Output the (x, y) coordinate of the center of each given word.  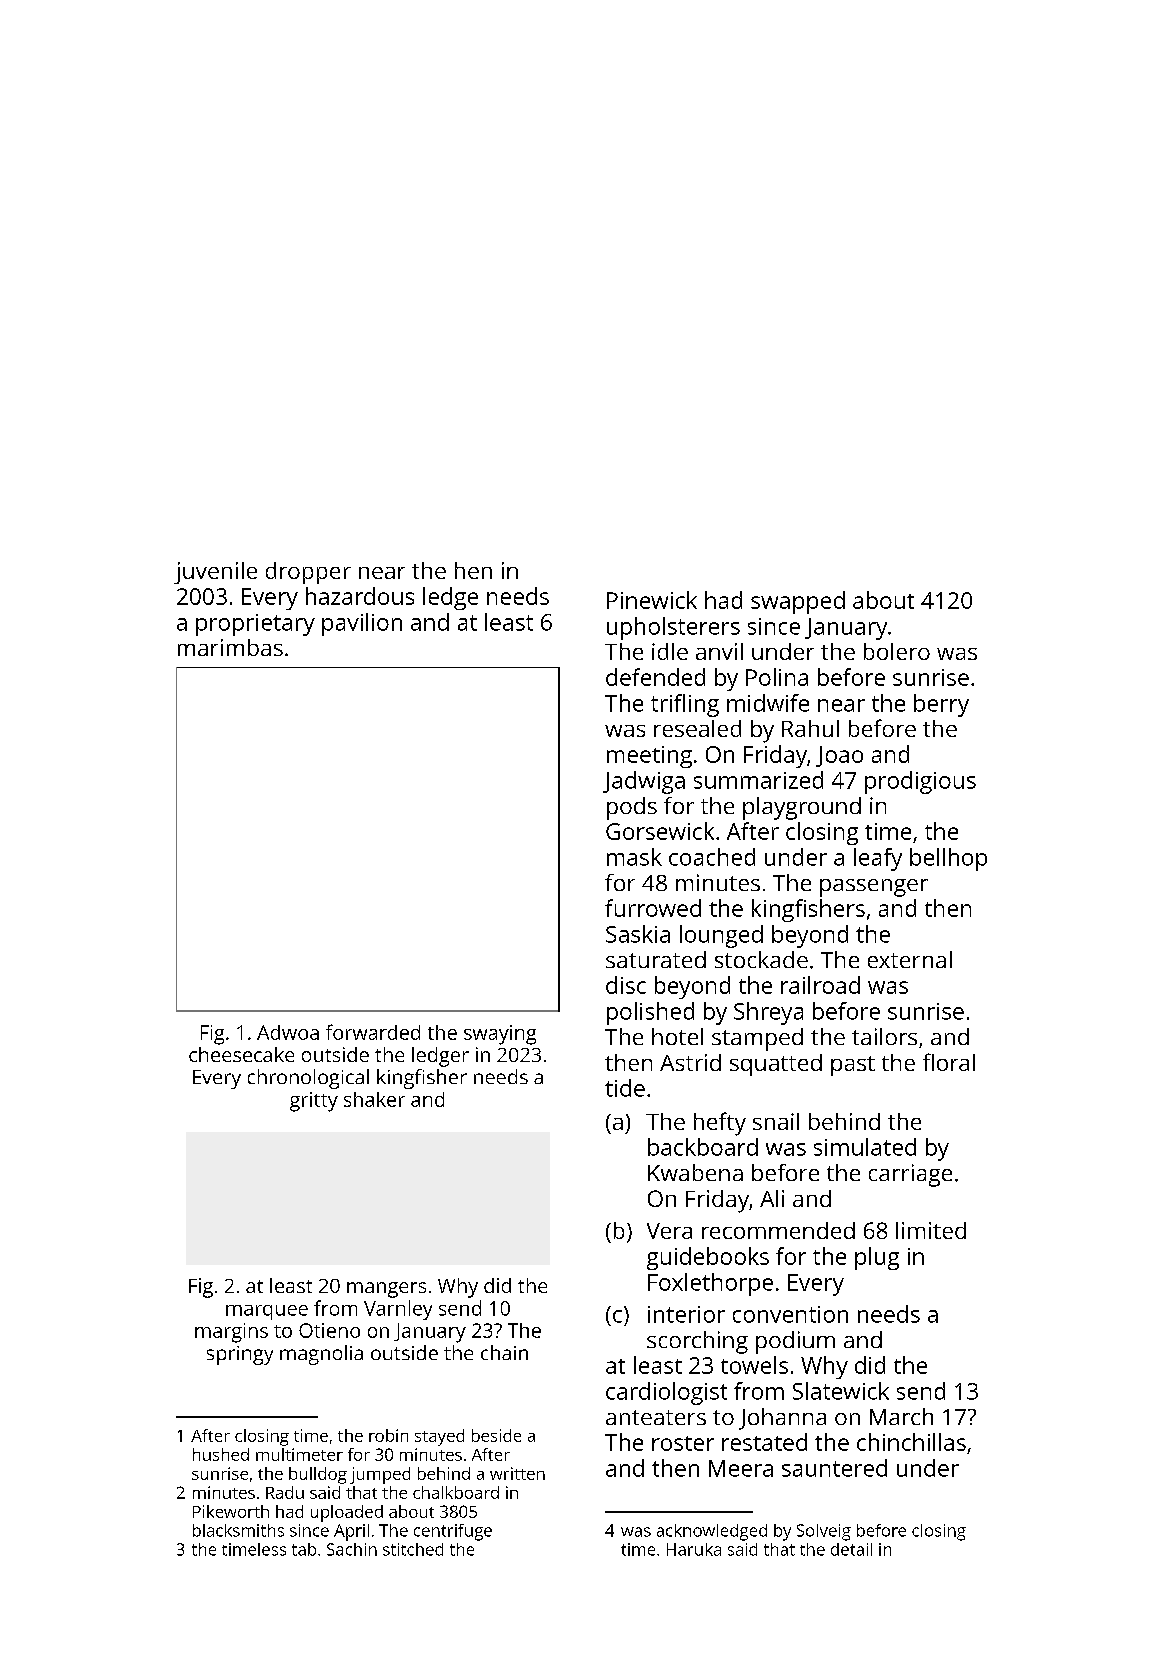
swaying (500, 1035)
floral (949, 1062)
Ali (772, 1198)
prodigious (920, 782)
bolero (897, 651)
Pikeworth (231, 1511)
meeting (649, 757)
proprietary (255, 625)
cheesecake (241, 1054)
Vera (669, 1231)
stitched (413, 1549)
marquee (267, 1312)
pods (632, 808)
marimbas (230, 647)
